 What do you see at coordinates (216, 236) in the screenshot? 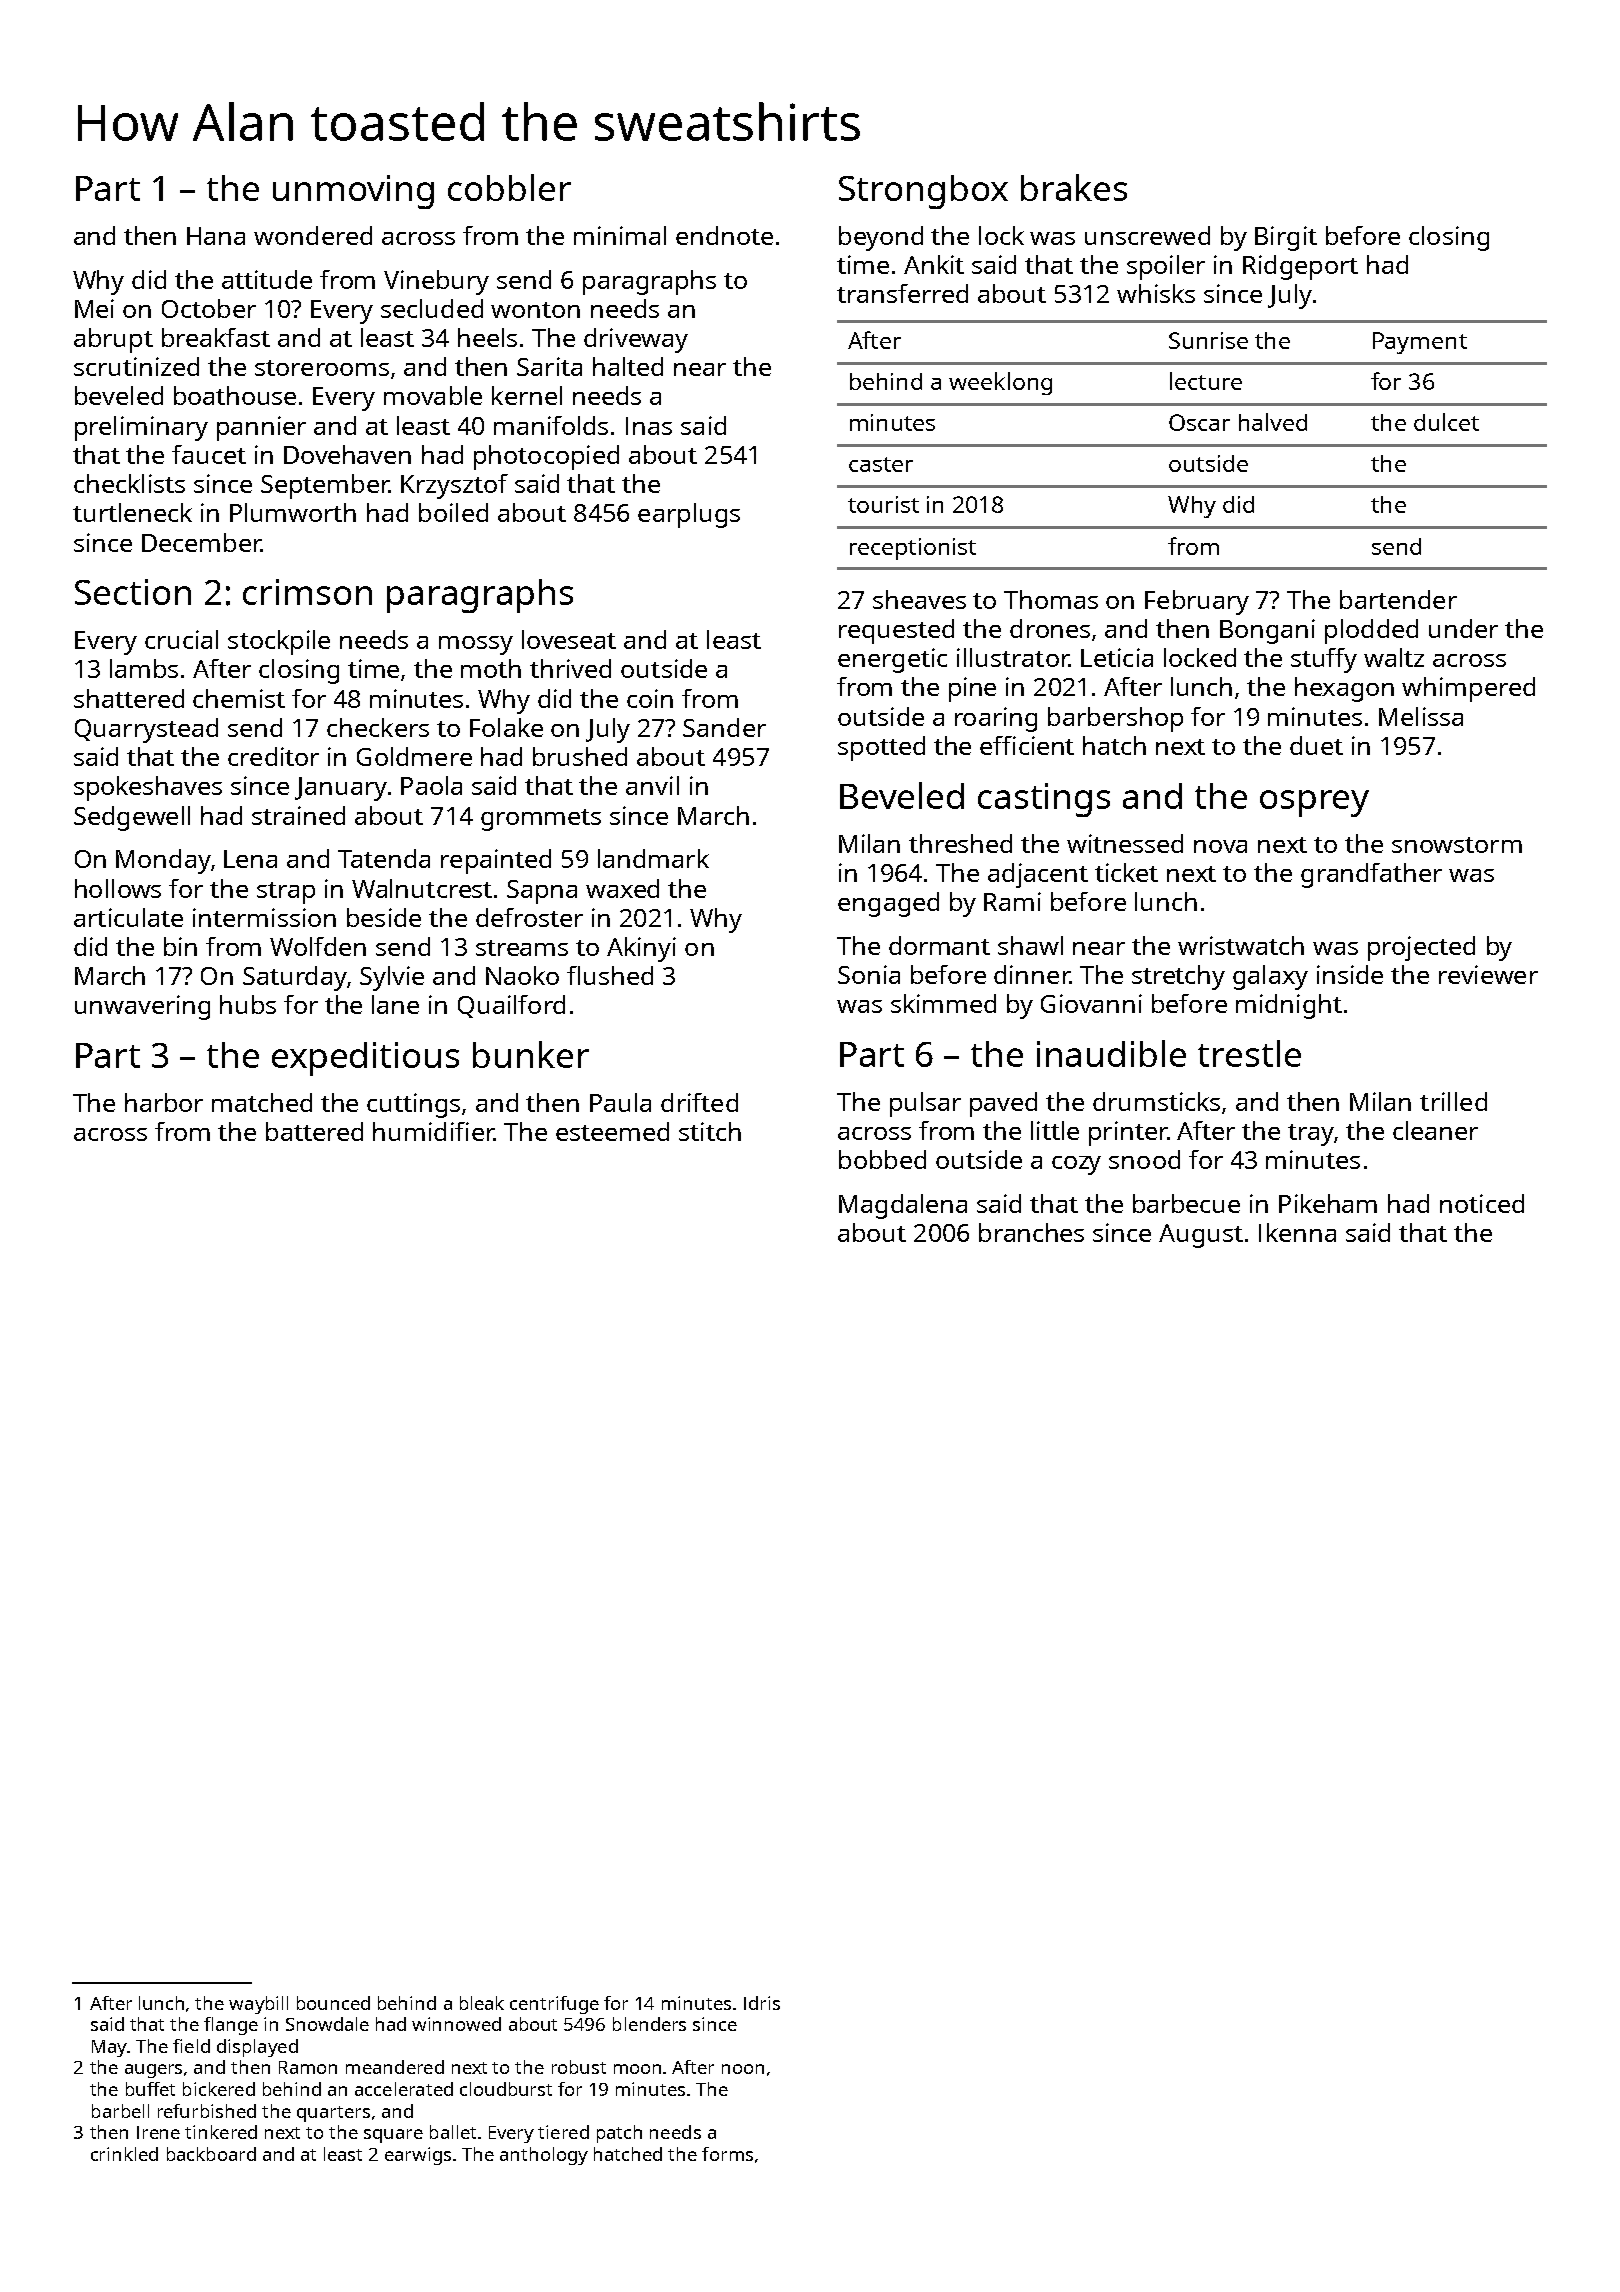
I see `Hana` at bounding box center [216, 236].
